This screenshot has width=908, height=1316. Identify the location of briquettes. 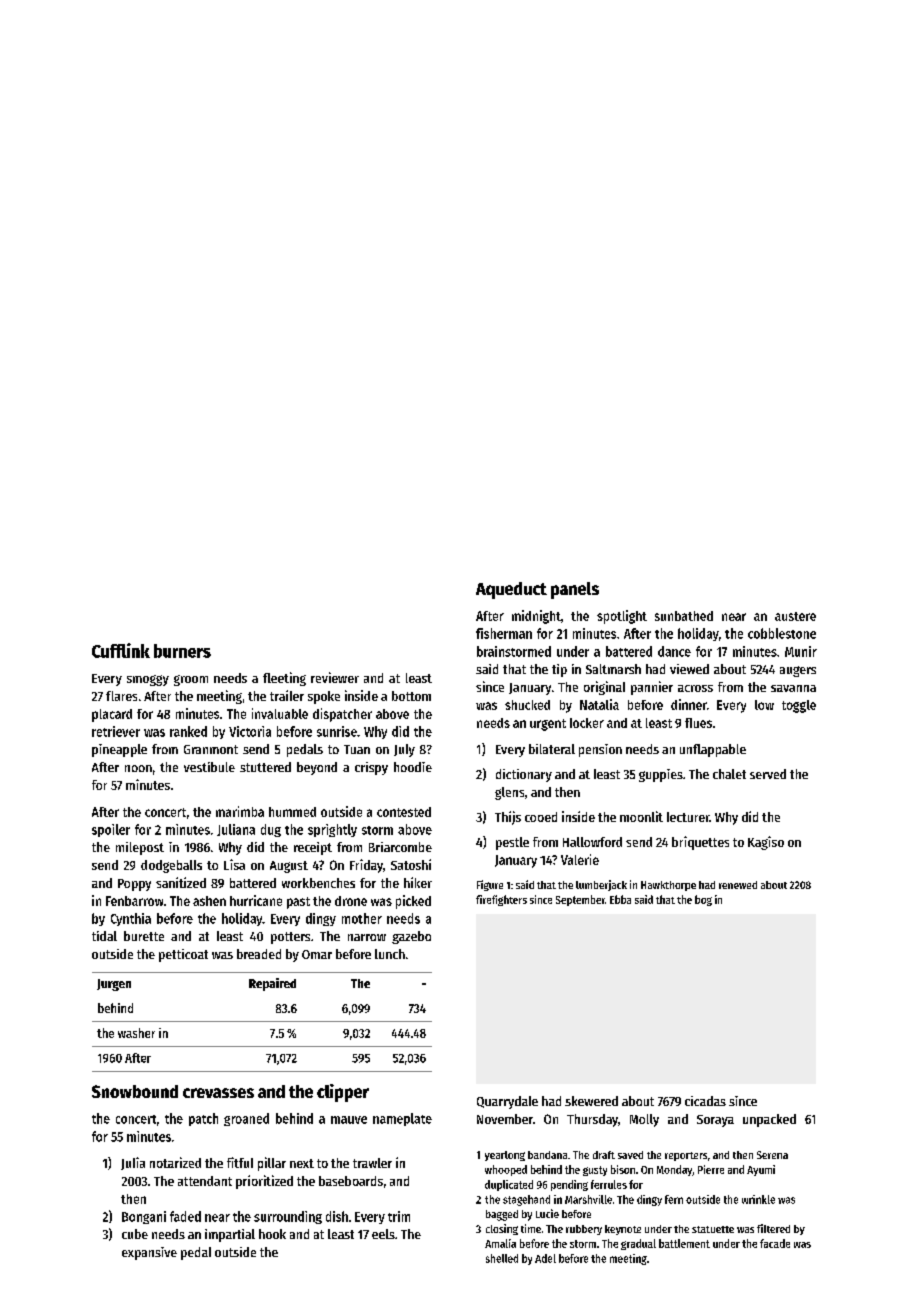
(700, 843).
